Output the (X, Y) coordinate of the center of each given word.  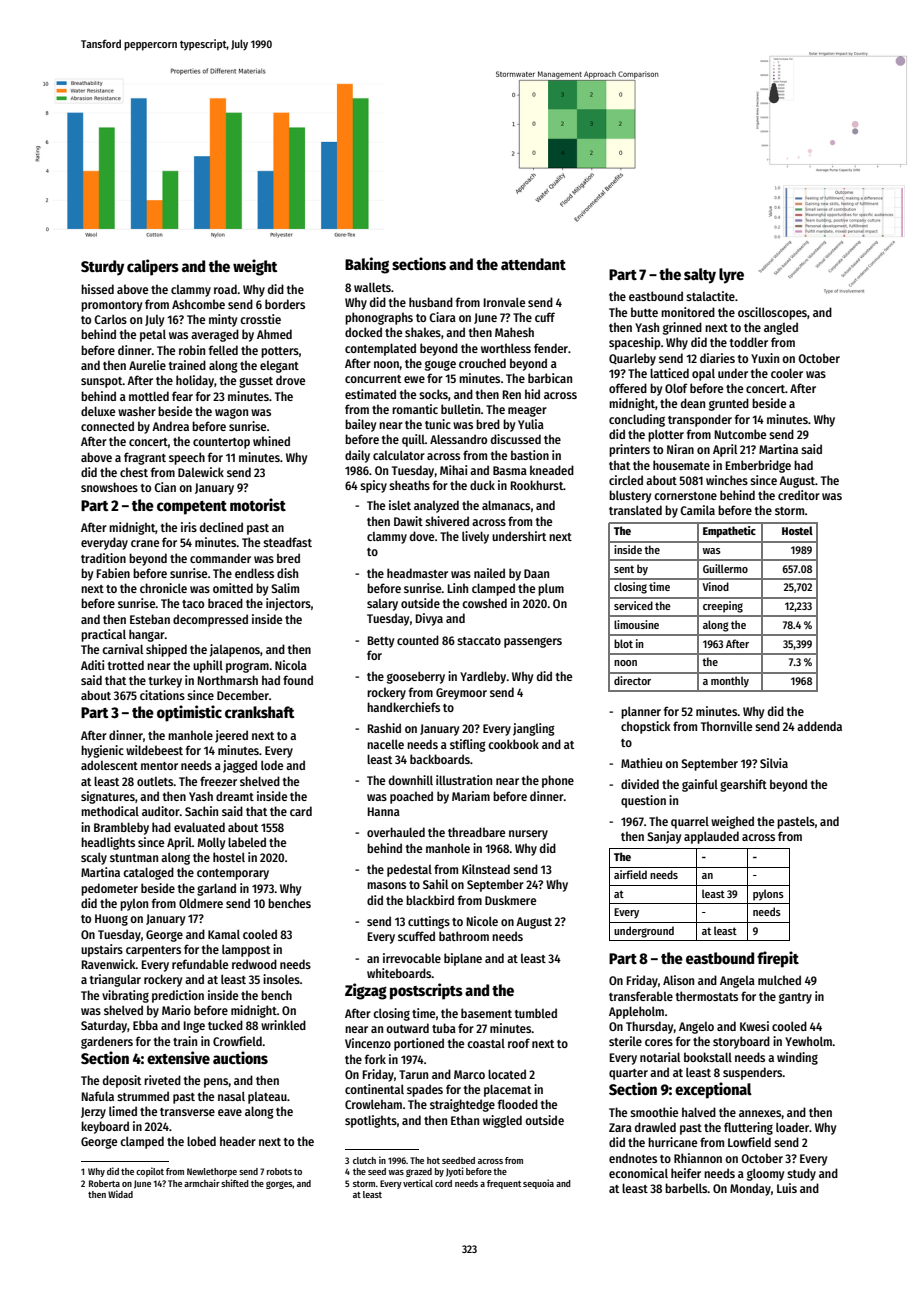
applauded (711, 837)
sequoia (538, 1184)
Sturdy (102, 268)
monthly (730, 682)
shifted (235, 1183)
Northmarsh (228, 680)
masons (386, 885)
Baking (367, 265)
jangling (534, 729)
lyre (731, 276)
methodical (110, 811)
